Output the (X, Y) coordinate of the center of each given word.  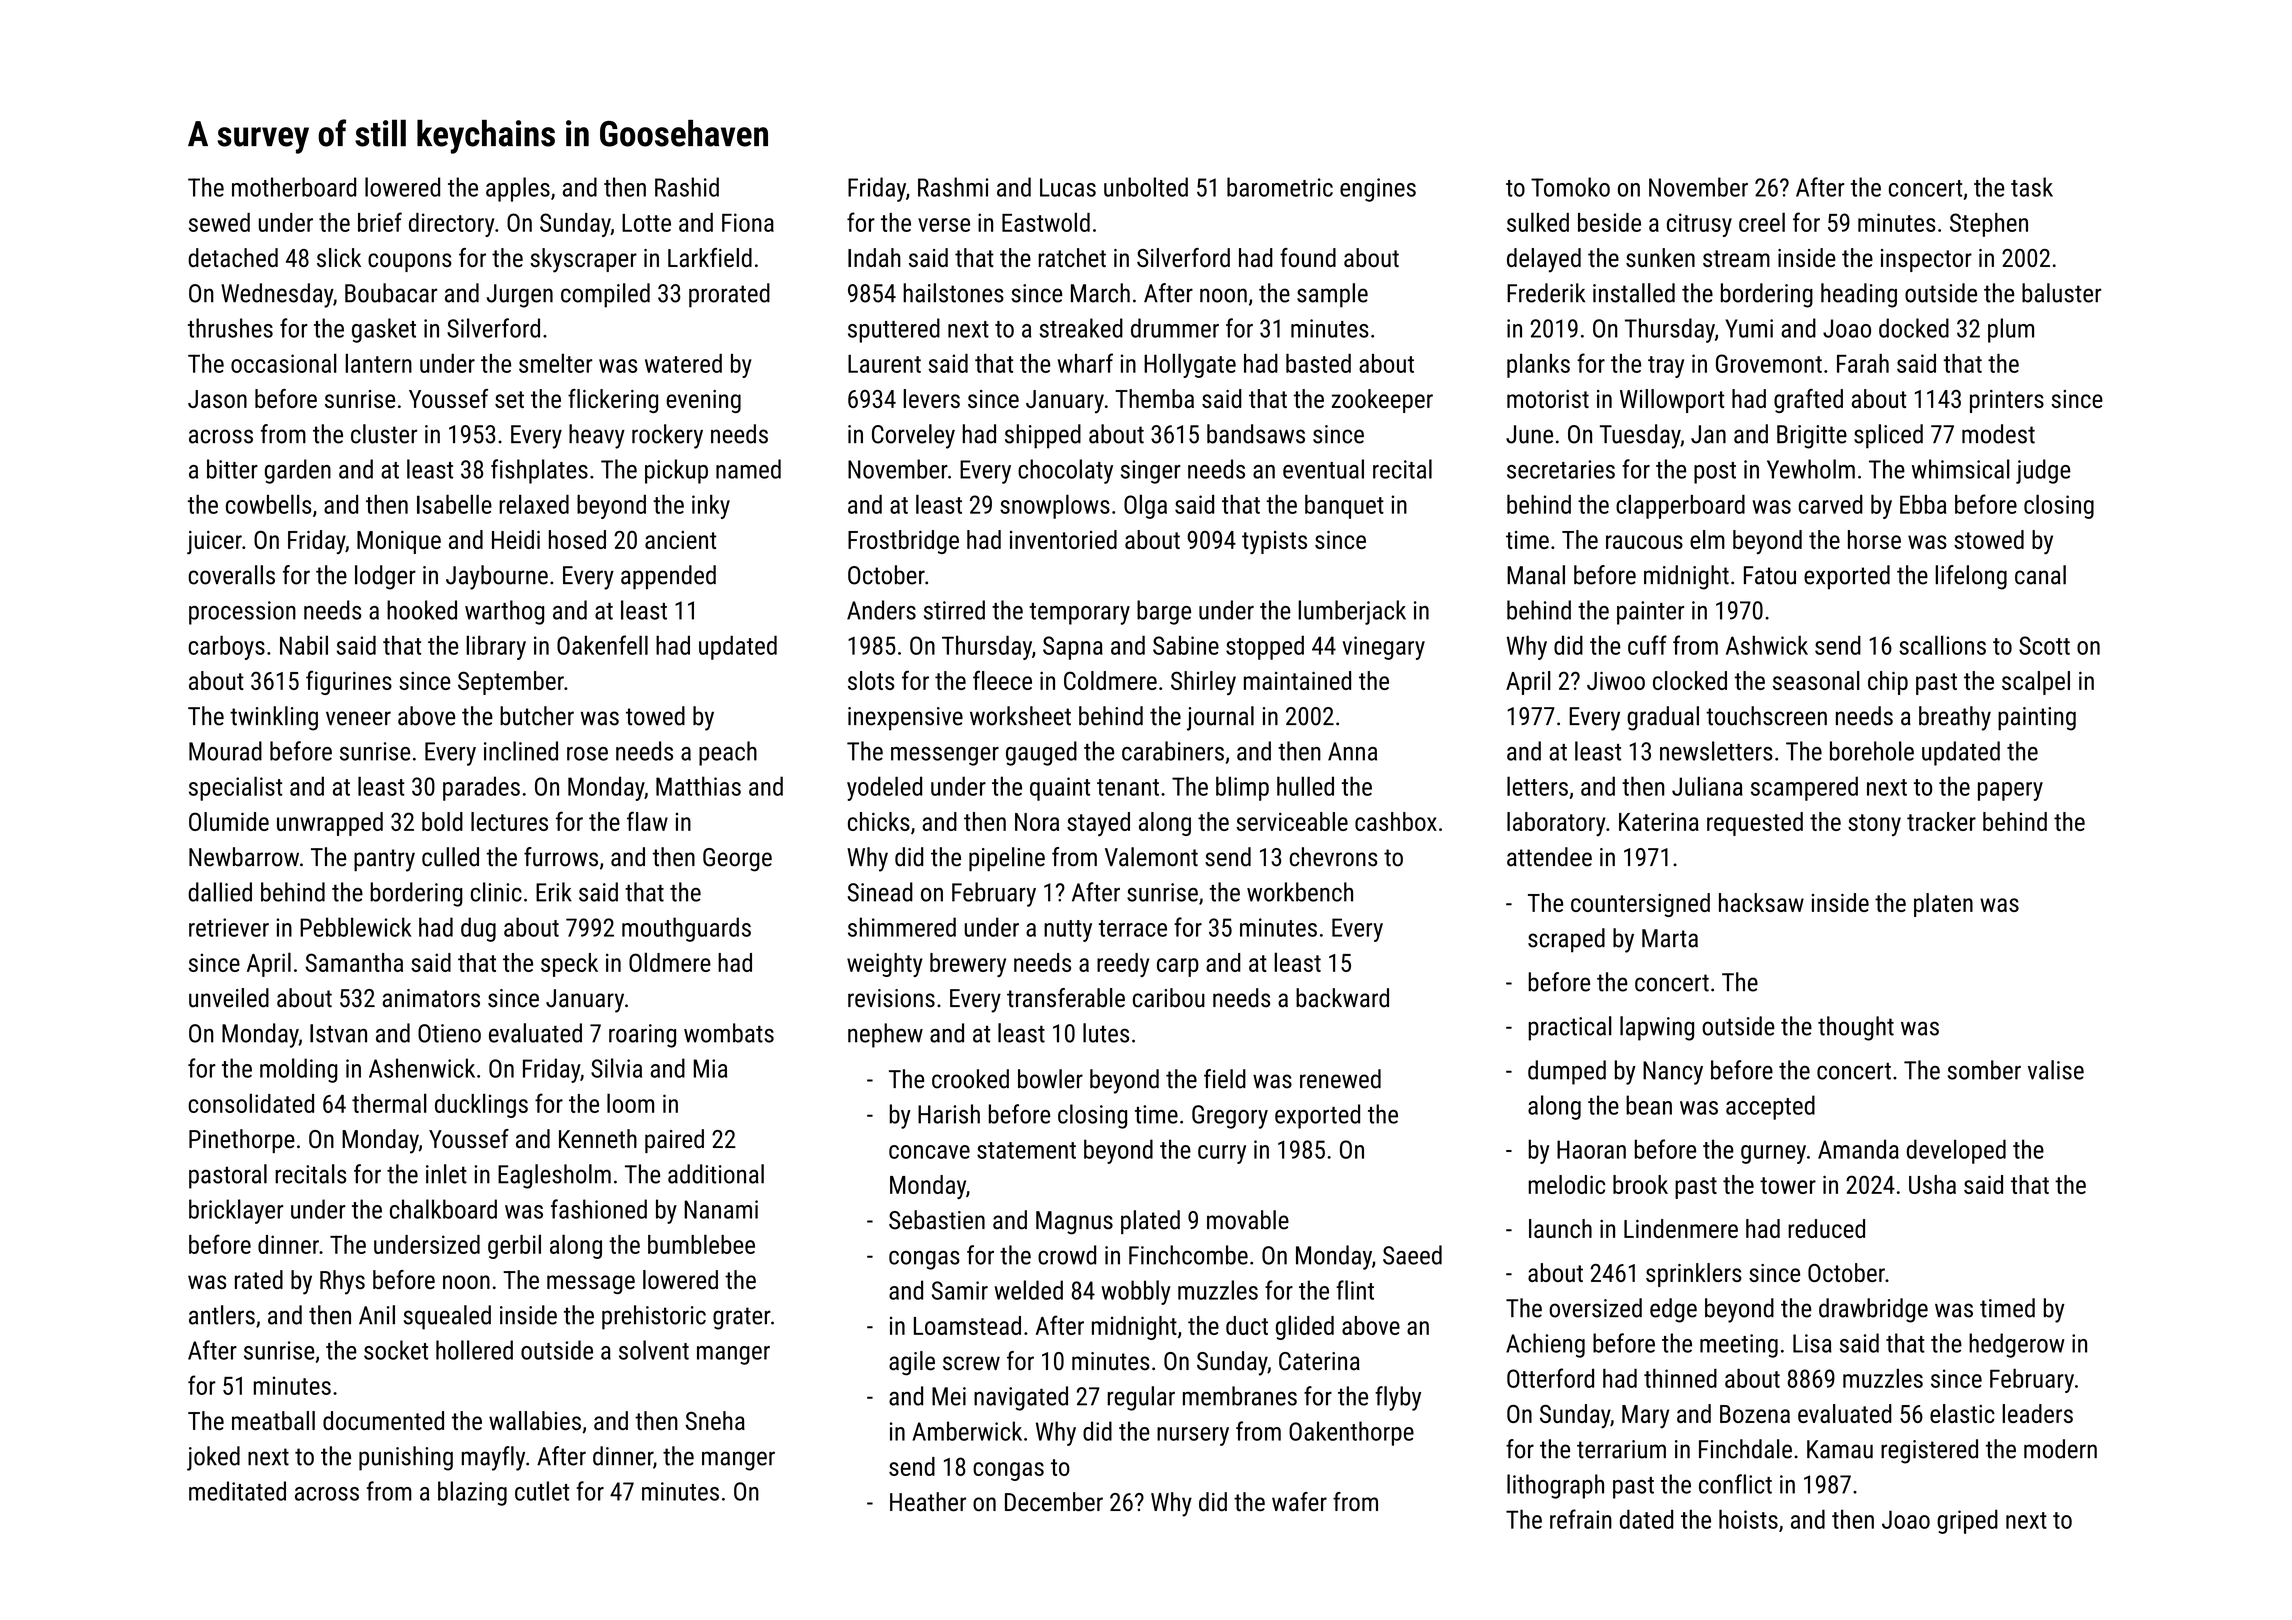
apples (518, 189)
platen (1943, 905)
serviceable (1292, 821)
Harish (949, 1114)
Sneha (715, 1420)
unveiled (229, 998)
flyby (1398, 1398)
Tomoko (1570, 187)
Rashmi (953, 187)
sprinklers (1694, 1275)
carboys (226, 647)
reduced (1826, 1228)
